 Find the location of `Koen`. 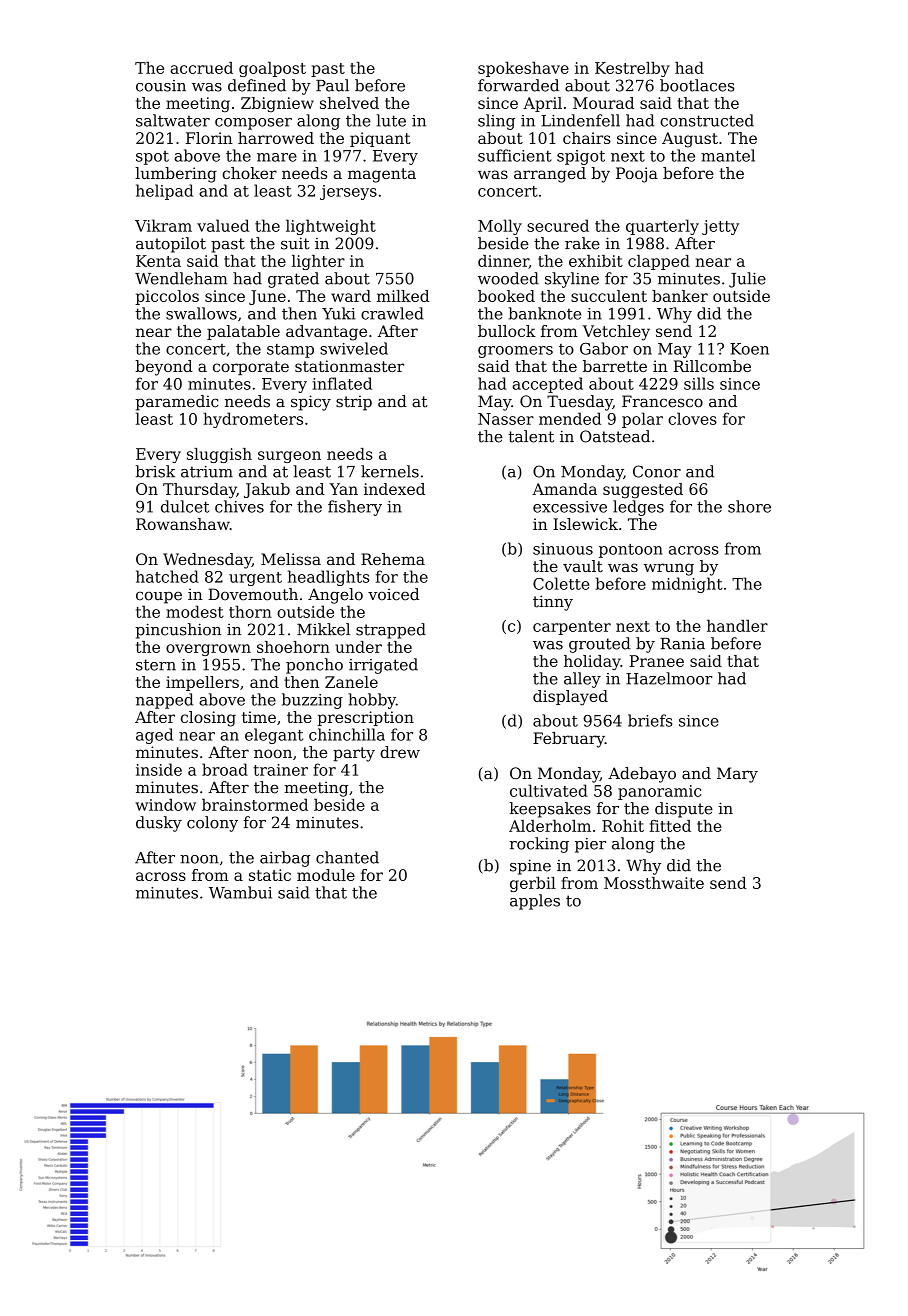

Koen is located at coordinates (749, 349).
